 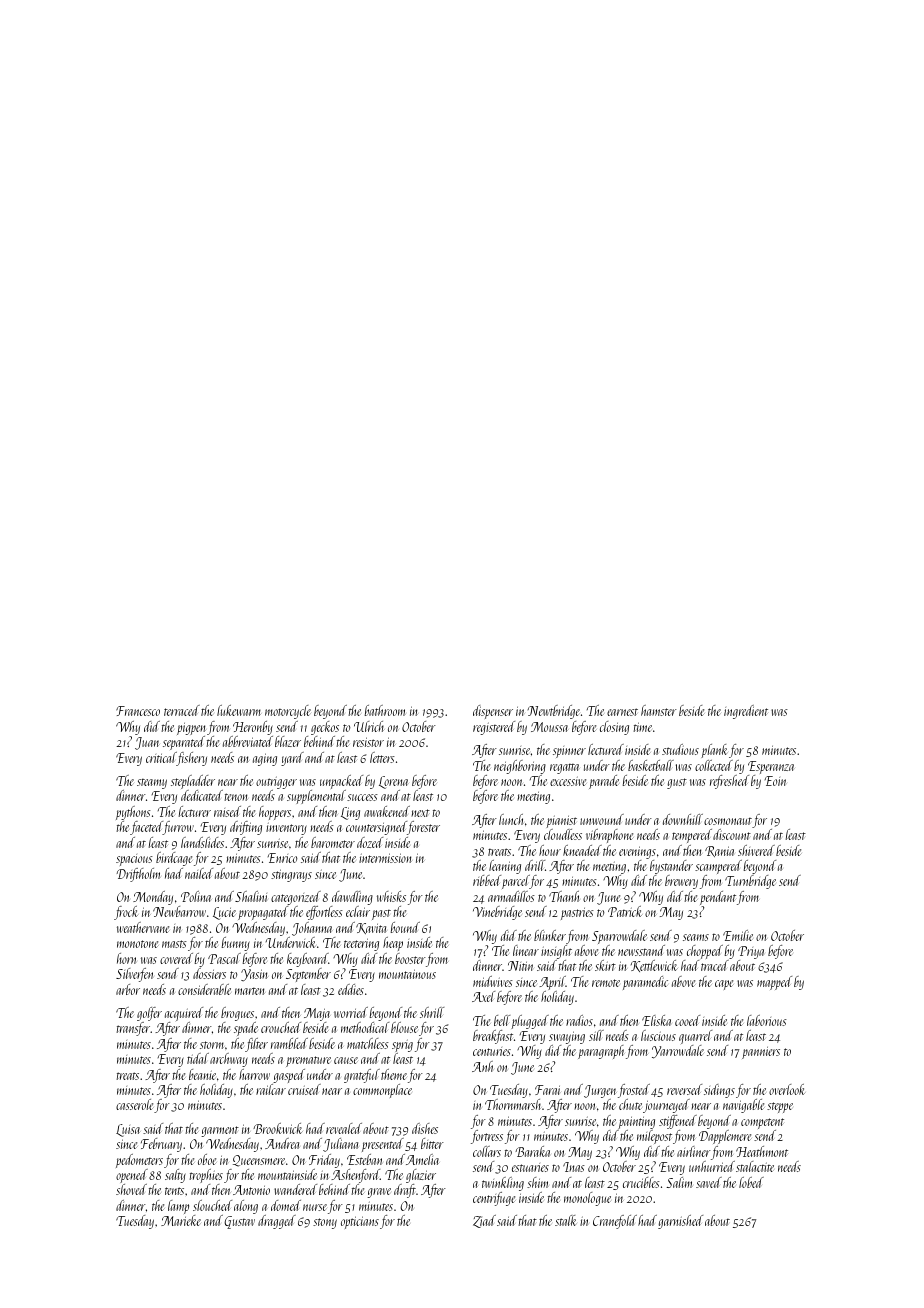 I want to click on steppe, so click(x=780, y=1107).
